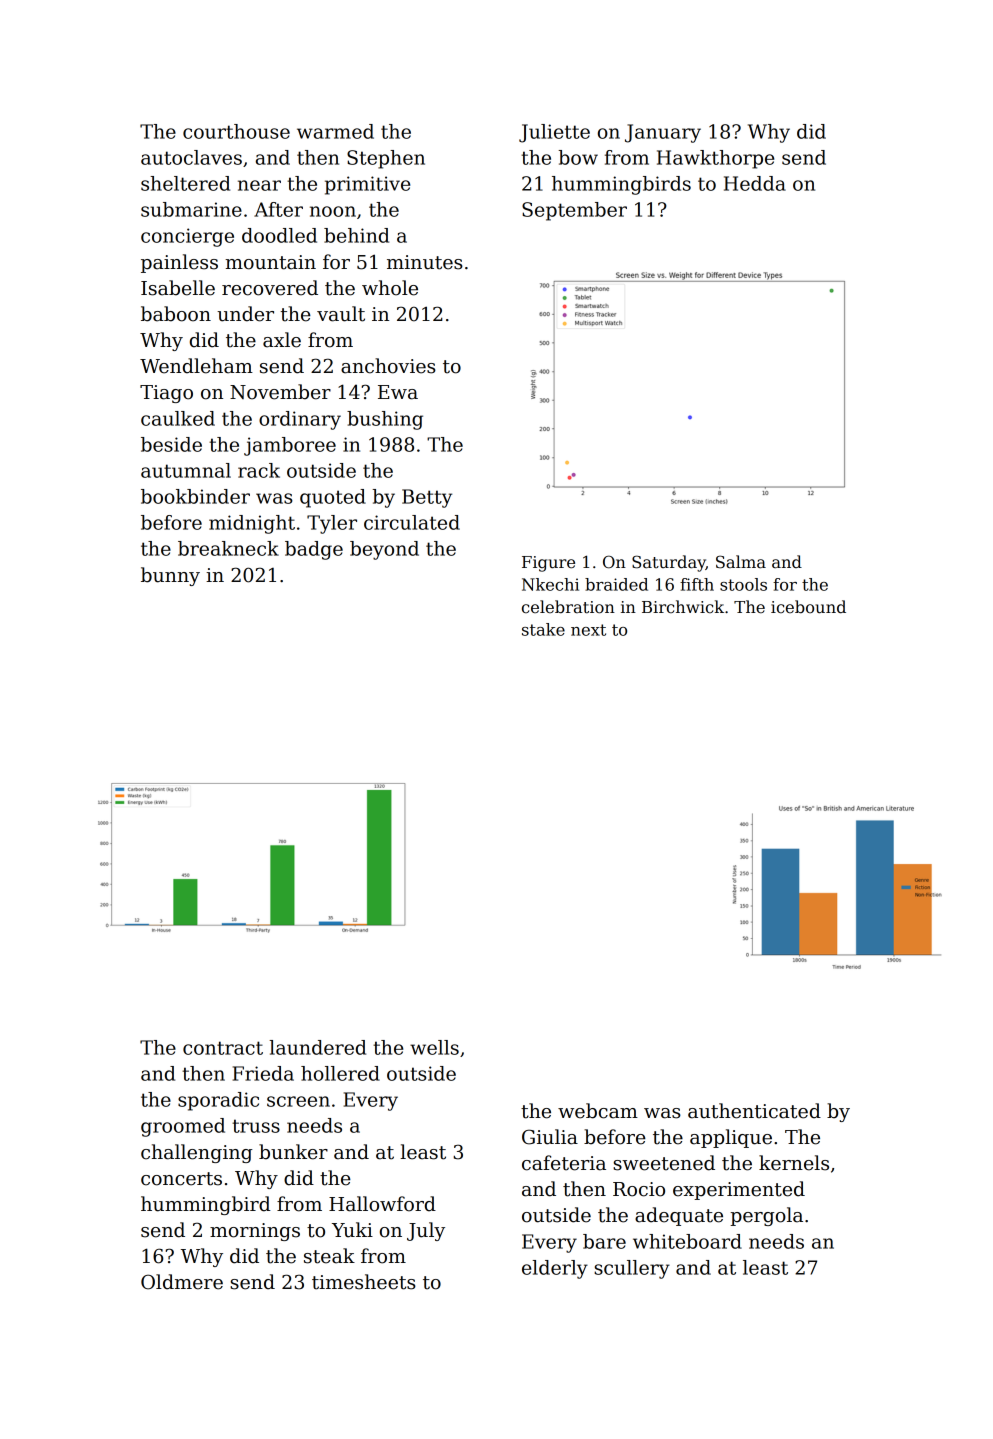  What do you see at coordinates (384, 550) in the screenshot?
I see `beyond` at bounding box center [384, 550].
